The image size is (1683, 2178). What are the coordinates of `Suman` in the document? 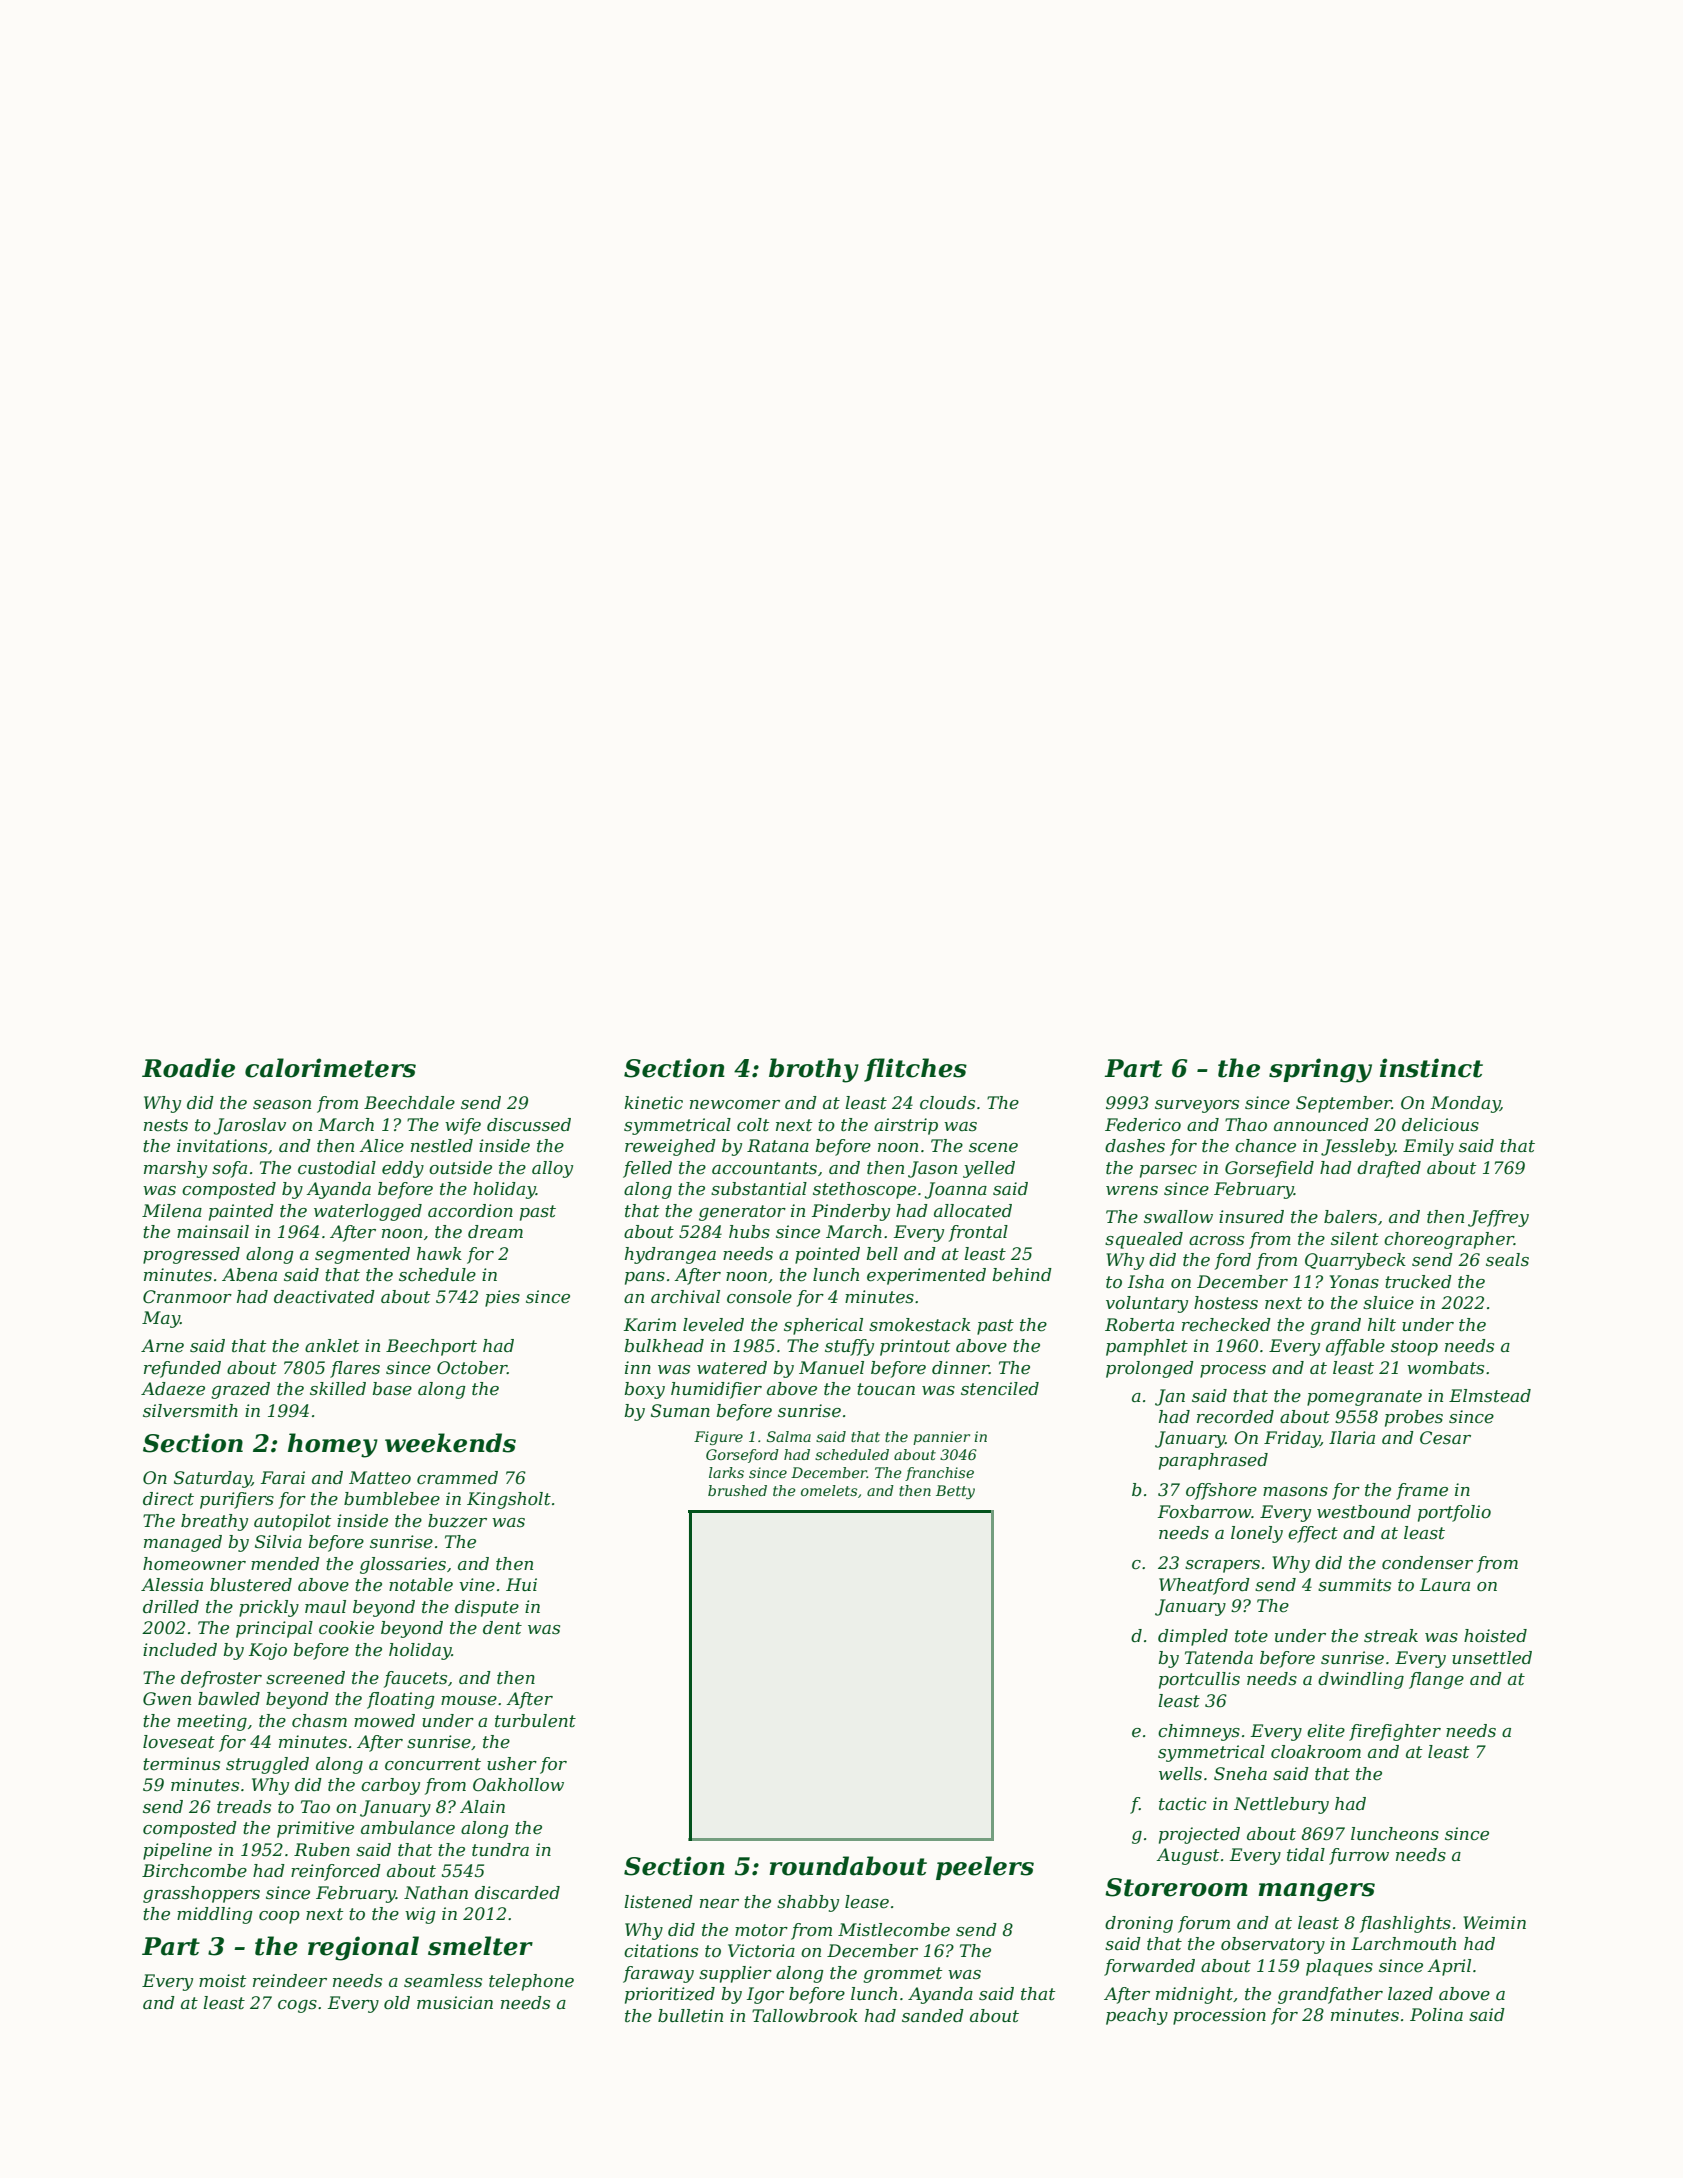 It's located at (680, 1410).
